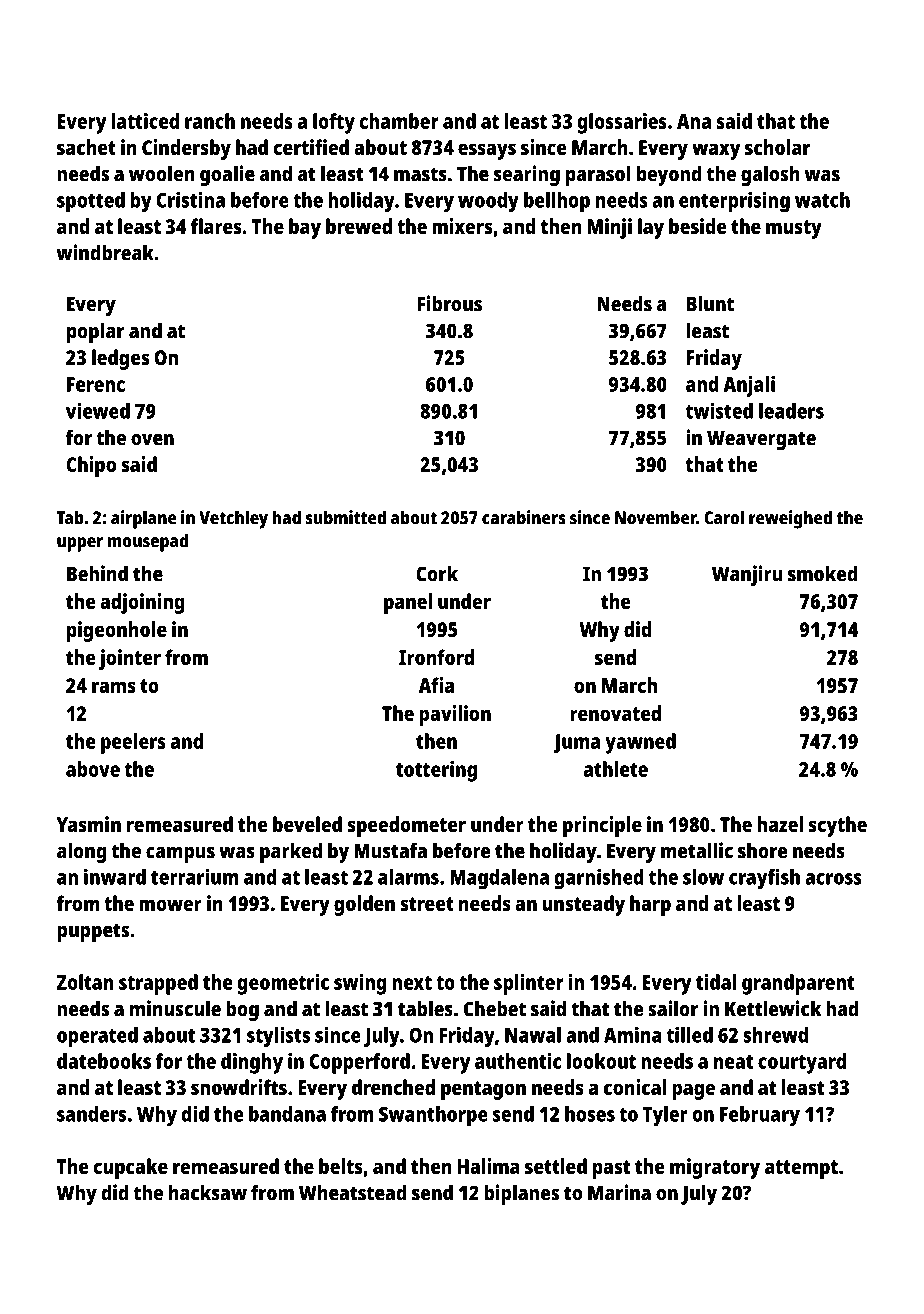 Image resolution: width=924 pixels, height=1314 pixels. Describe the element at coordinates (521, 1194) in the document. I see `biplanes` at that location.
